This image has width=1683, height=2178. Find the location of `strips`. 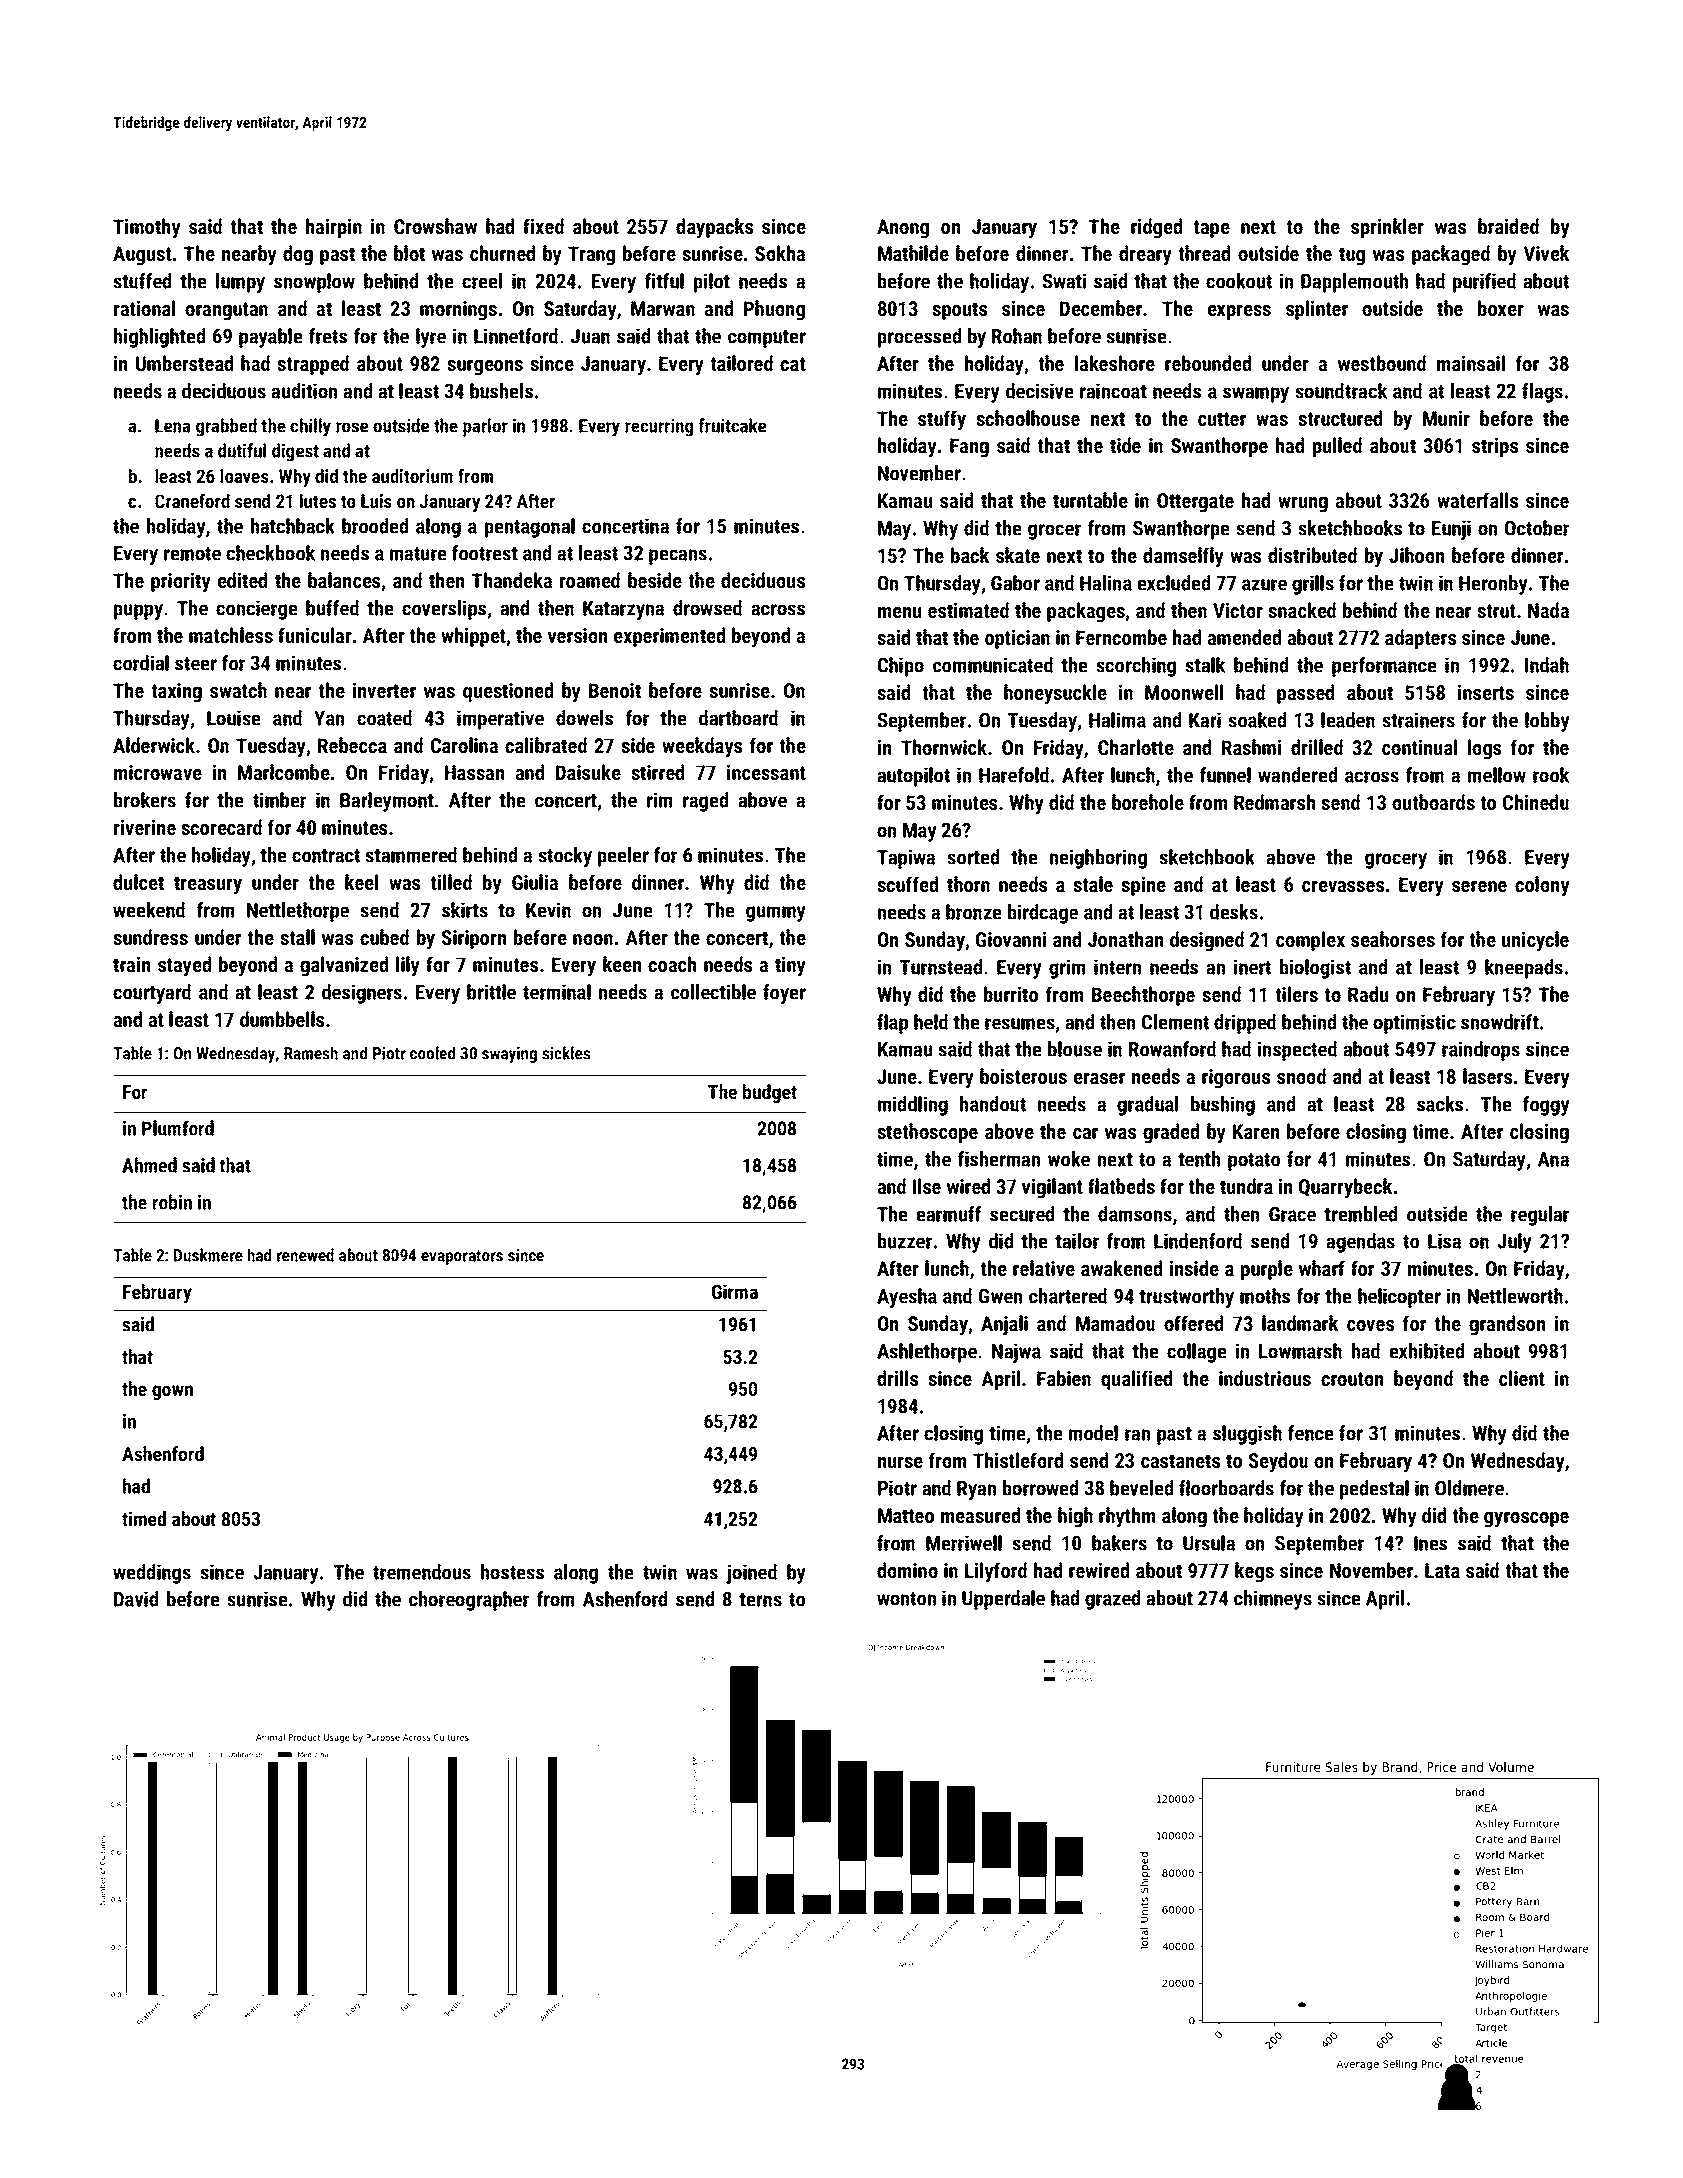

strips is located at coordinates (1495, 447).
